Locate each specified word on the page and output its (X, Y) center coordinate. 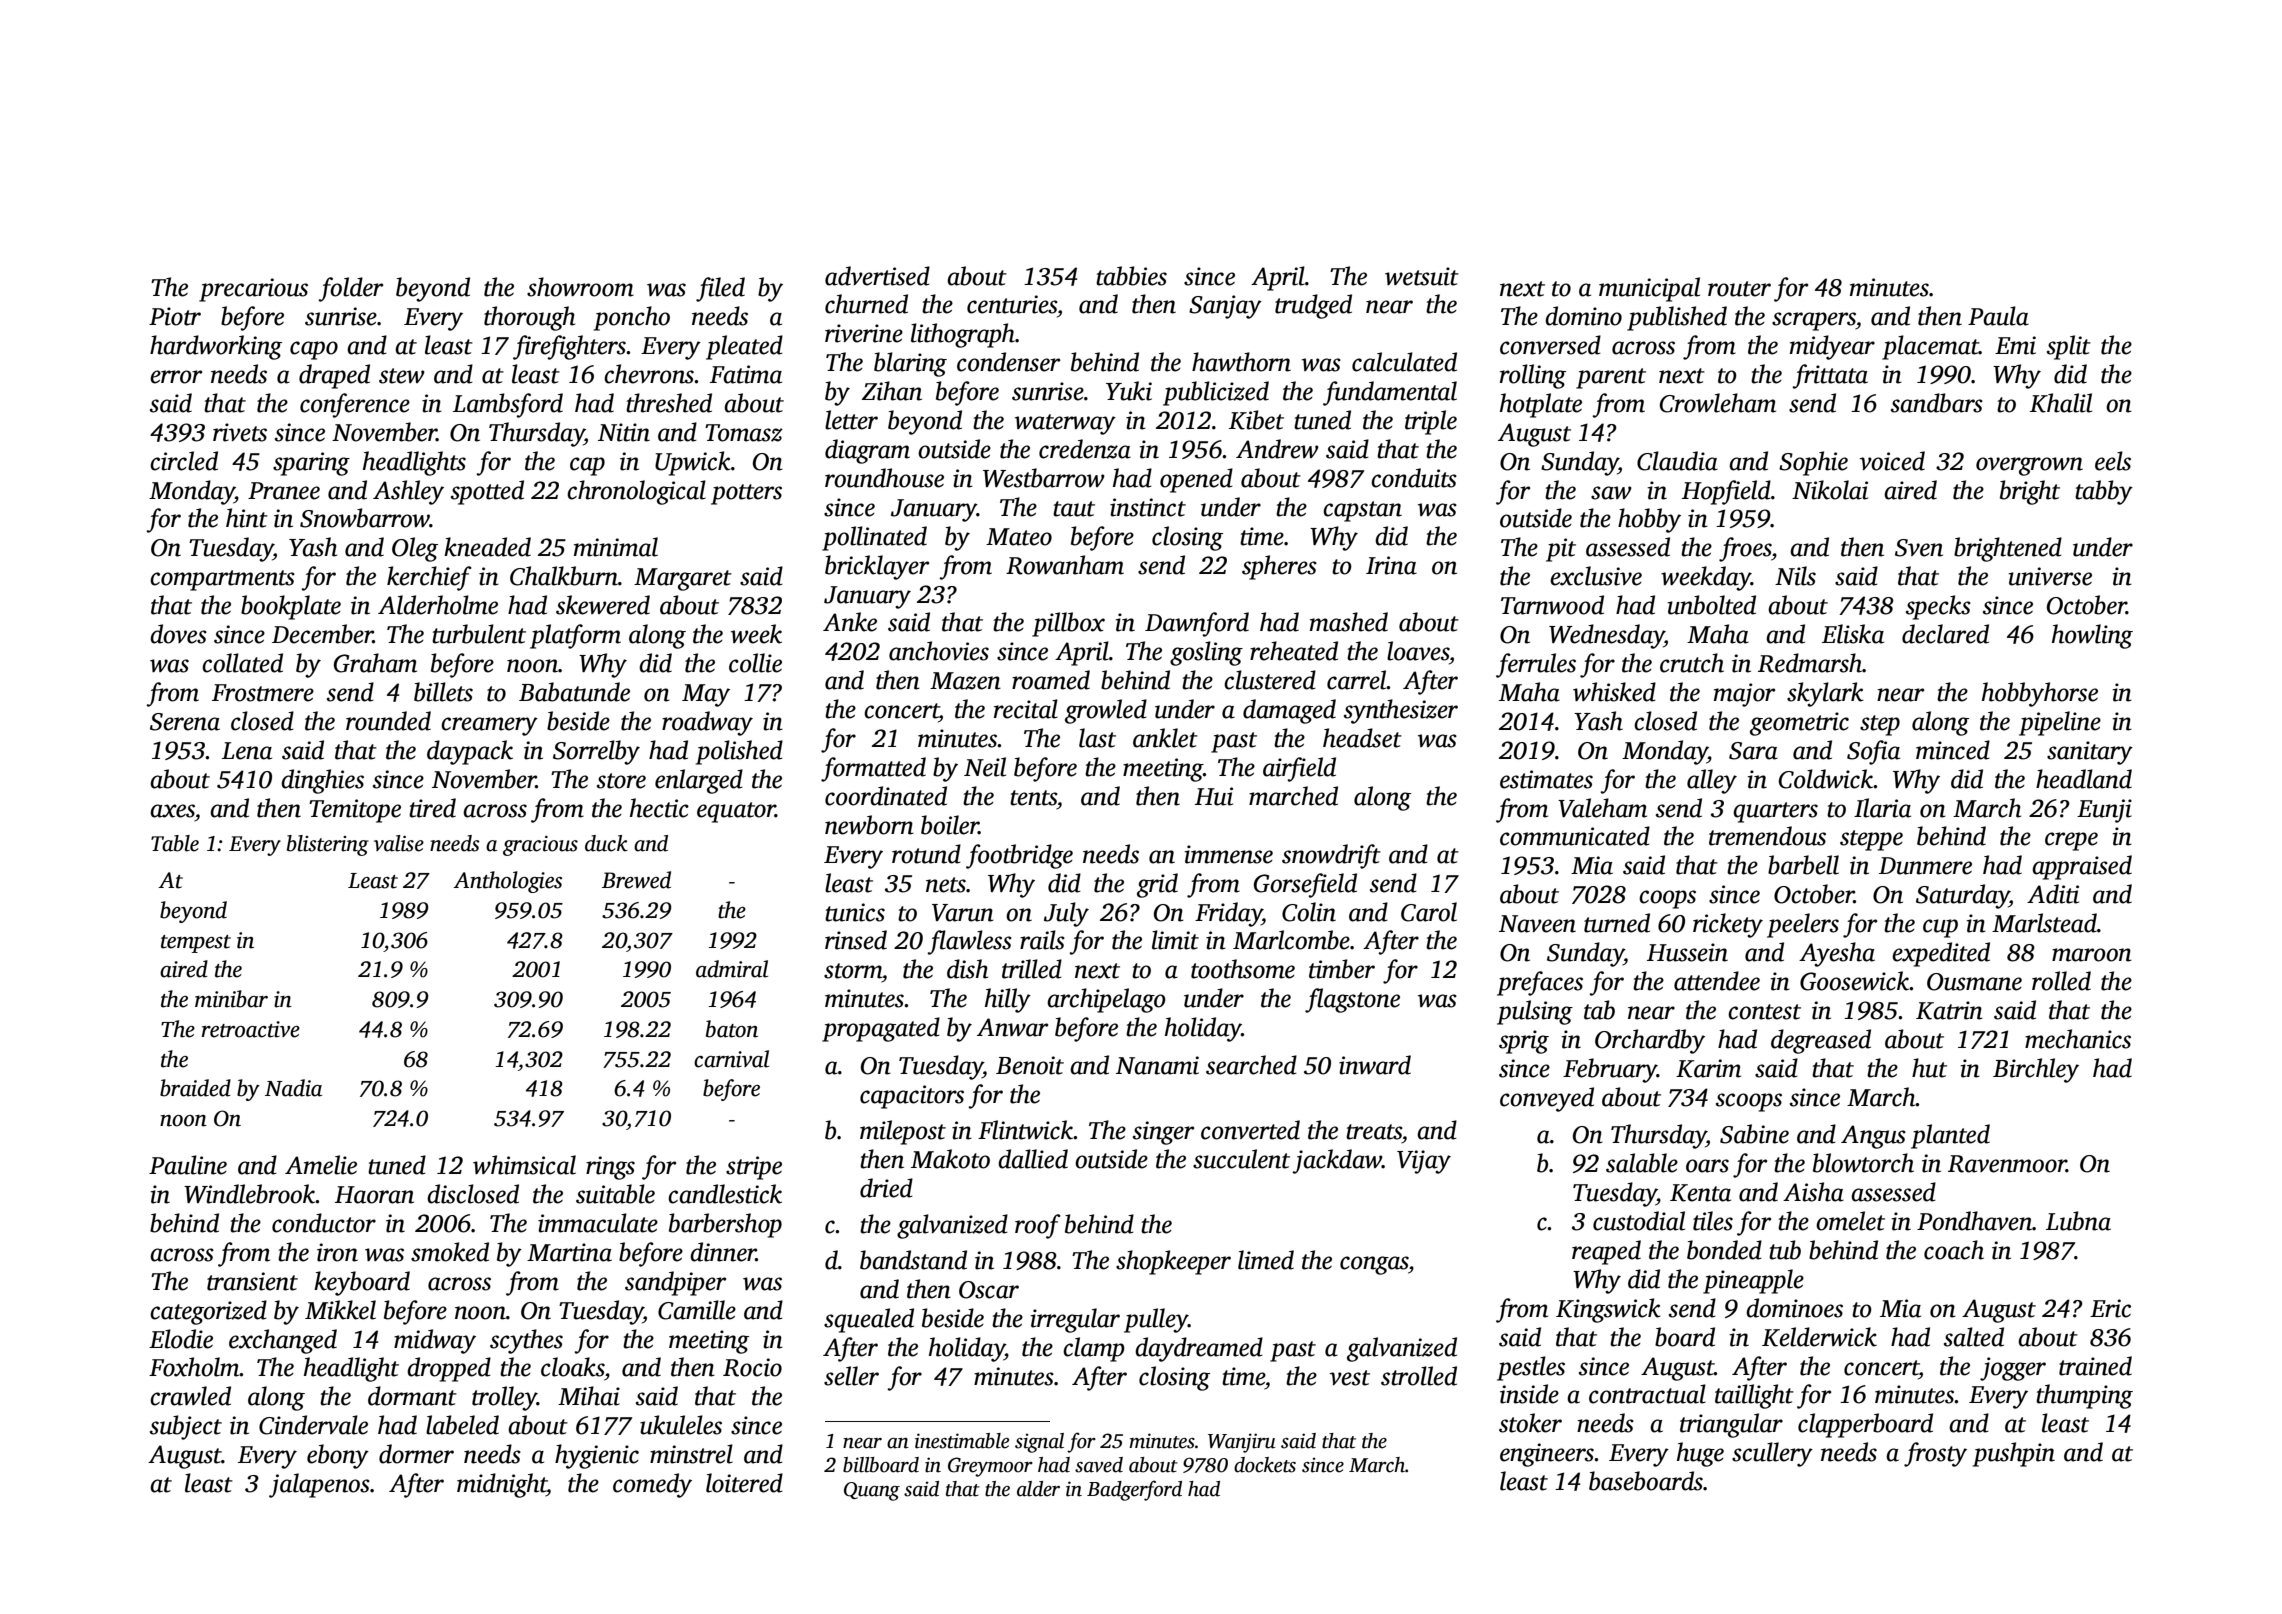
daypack (470, 752)
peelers (1803, 925)
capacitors (912, 1097)
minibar (231, 999)
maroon (2092, 955)
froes (1745, 549)
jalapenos (319, 1485)
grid (1157, 885)
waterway (1065, 424)
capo (314, 350)
